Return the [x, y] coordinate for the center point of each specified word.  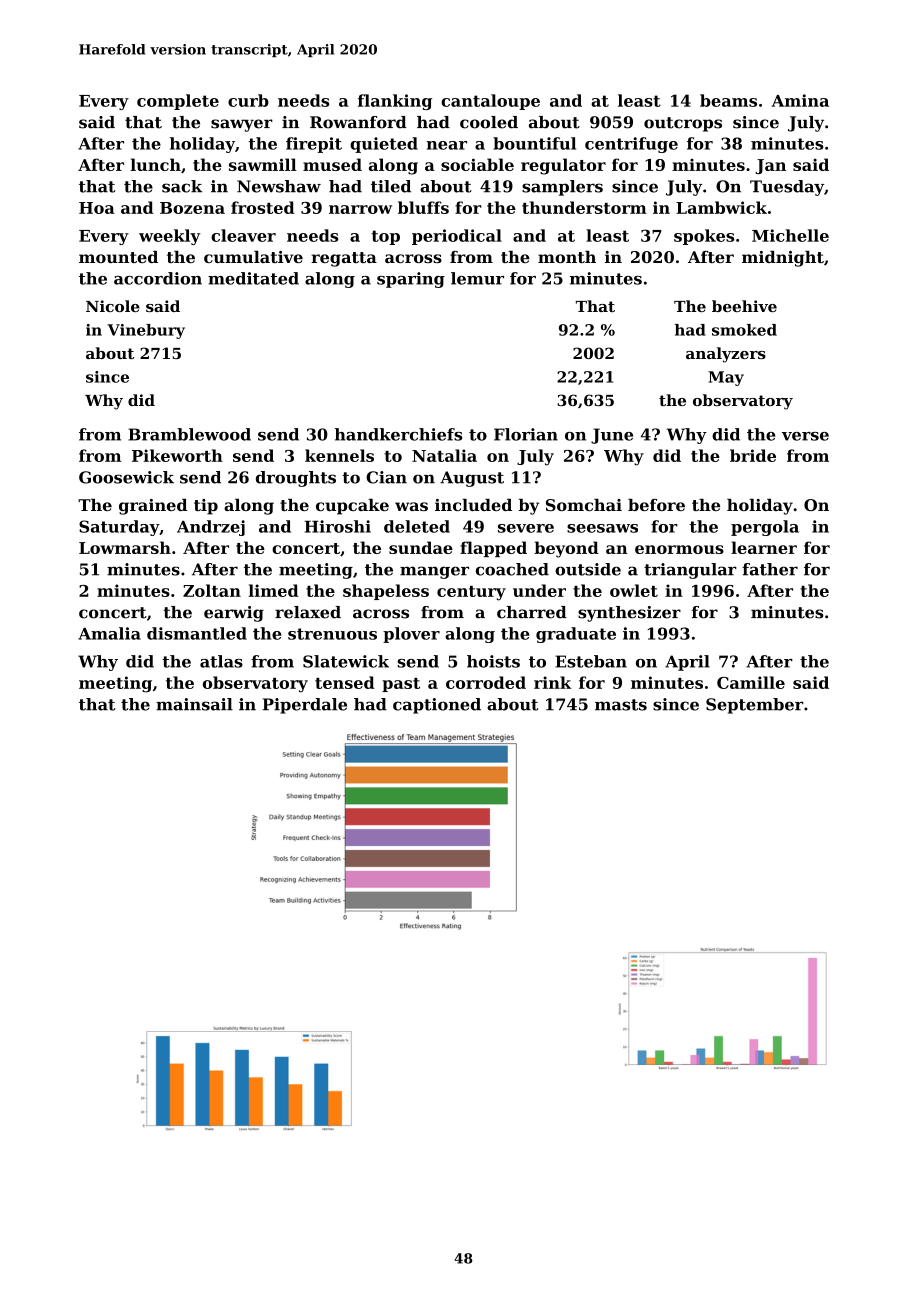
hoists [493, 661]
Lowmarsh [125, 547]
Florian [526, 434]
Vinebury [146, 331]
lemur [477, 278]
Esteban [591, 661]
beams [728, 100]
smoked [744, 330]
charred [532, 612]
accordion [158, 278]
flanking [395, 102]
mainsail [194, 704]
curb [248, 100]
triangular [690, 571]
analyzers [726, 355]
